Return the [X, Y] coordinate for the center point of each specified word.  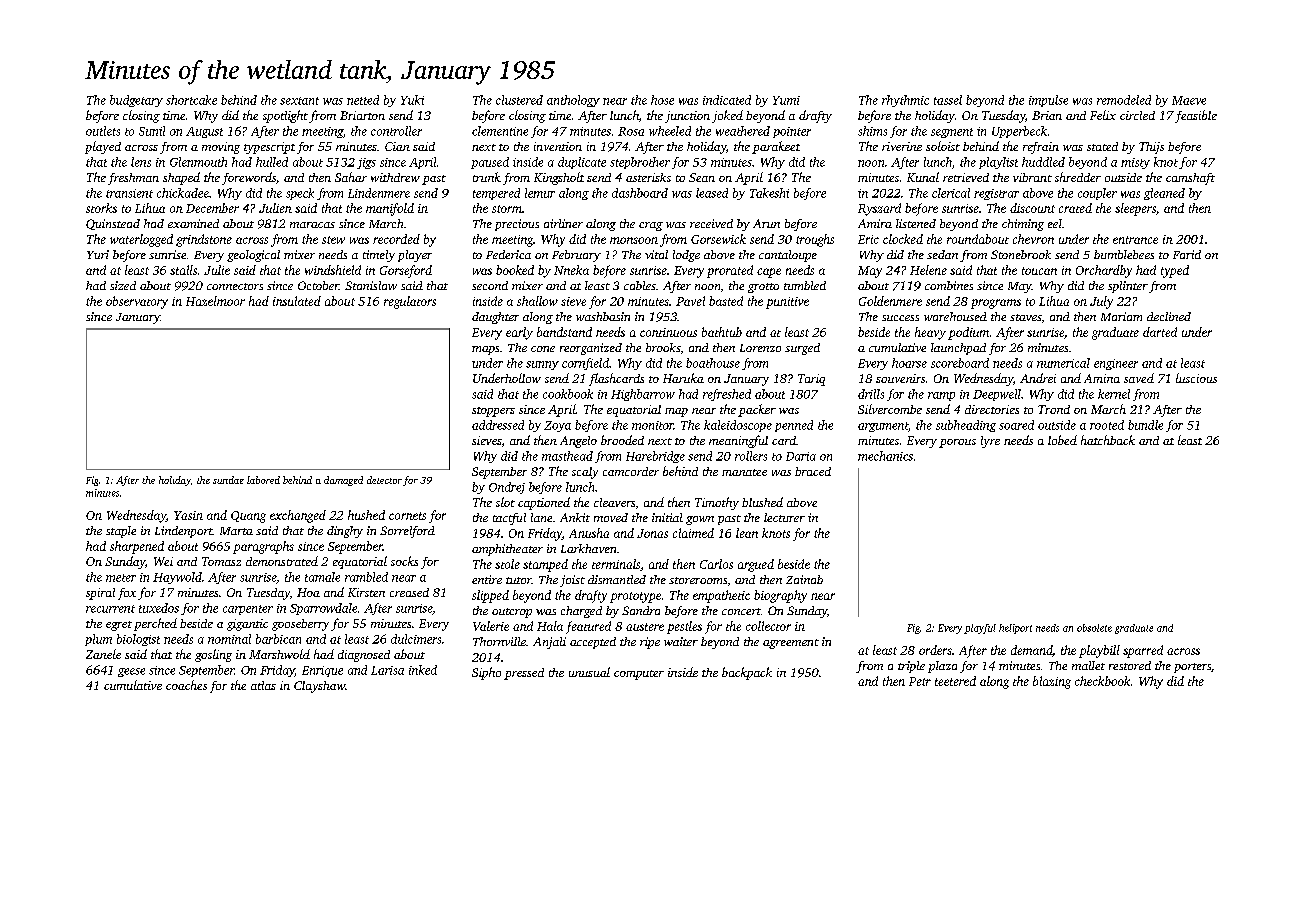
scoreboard [960, 363]
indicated [727, 100]
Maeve [1189, 100]
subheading [966, 426]
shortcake [191, 100]
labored [263, 480]
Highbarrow [643, 395]
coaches [186, 685]
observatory [137, 302]
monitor [653, 425]
